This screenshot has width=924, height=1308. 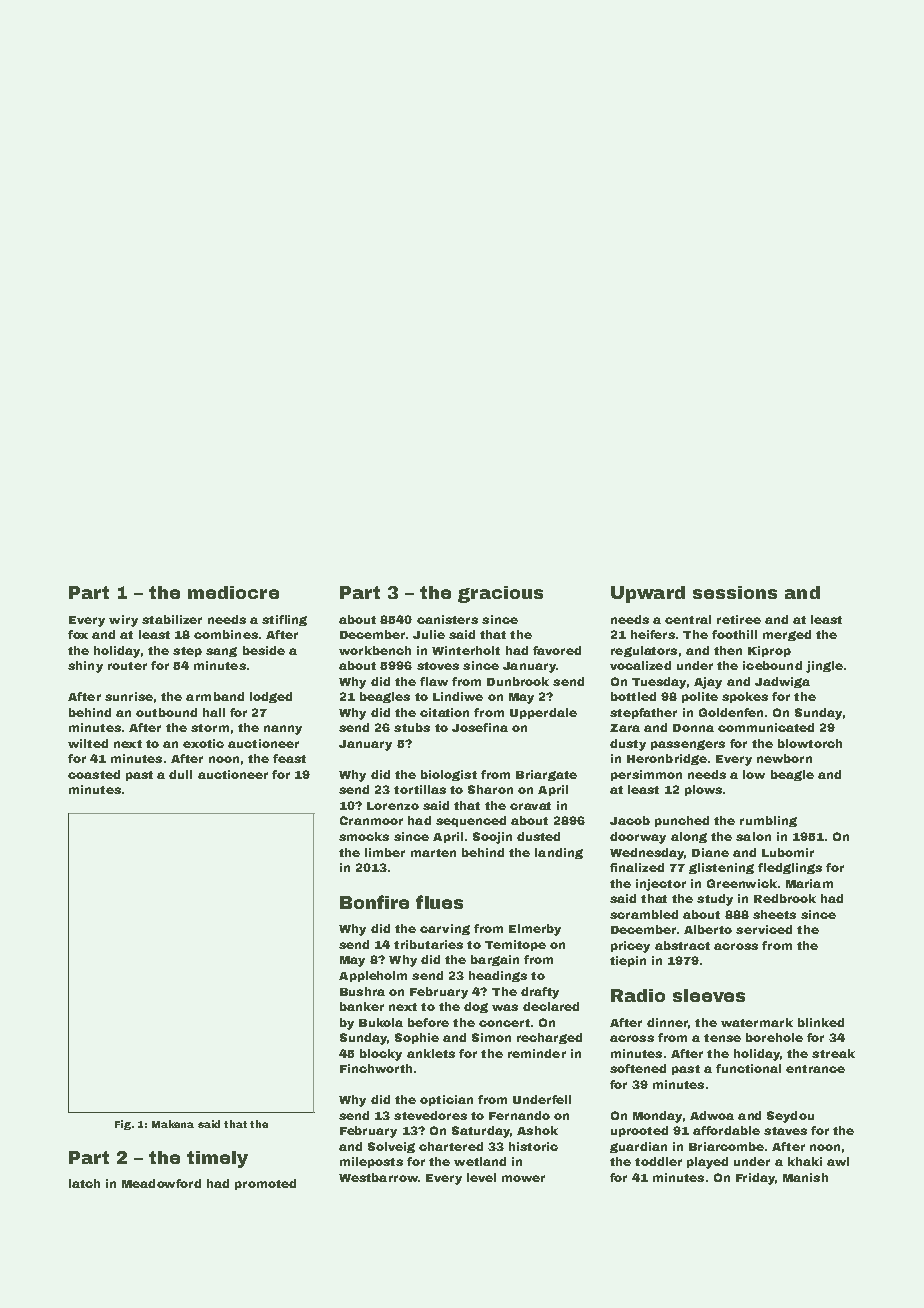 I want to click on rumbling, so click(x=768, y=821).
